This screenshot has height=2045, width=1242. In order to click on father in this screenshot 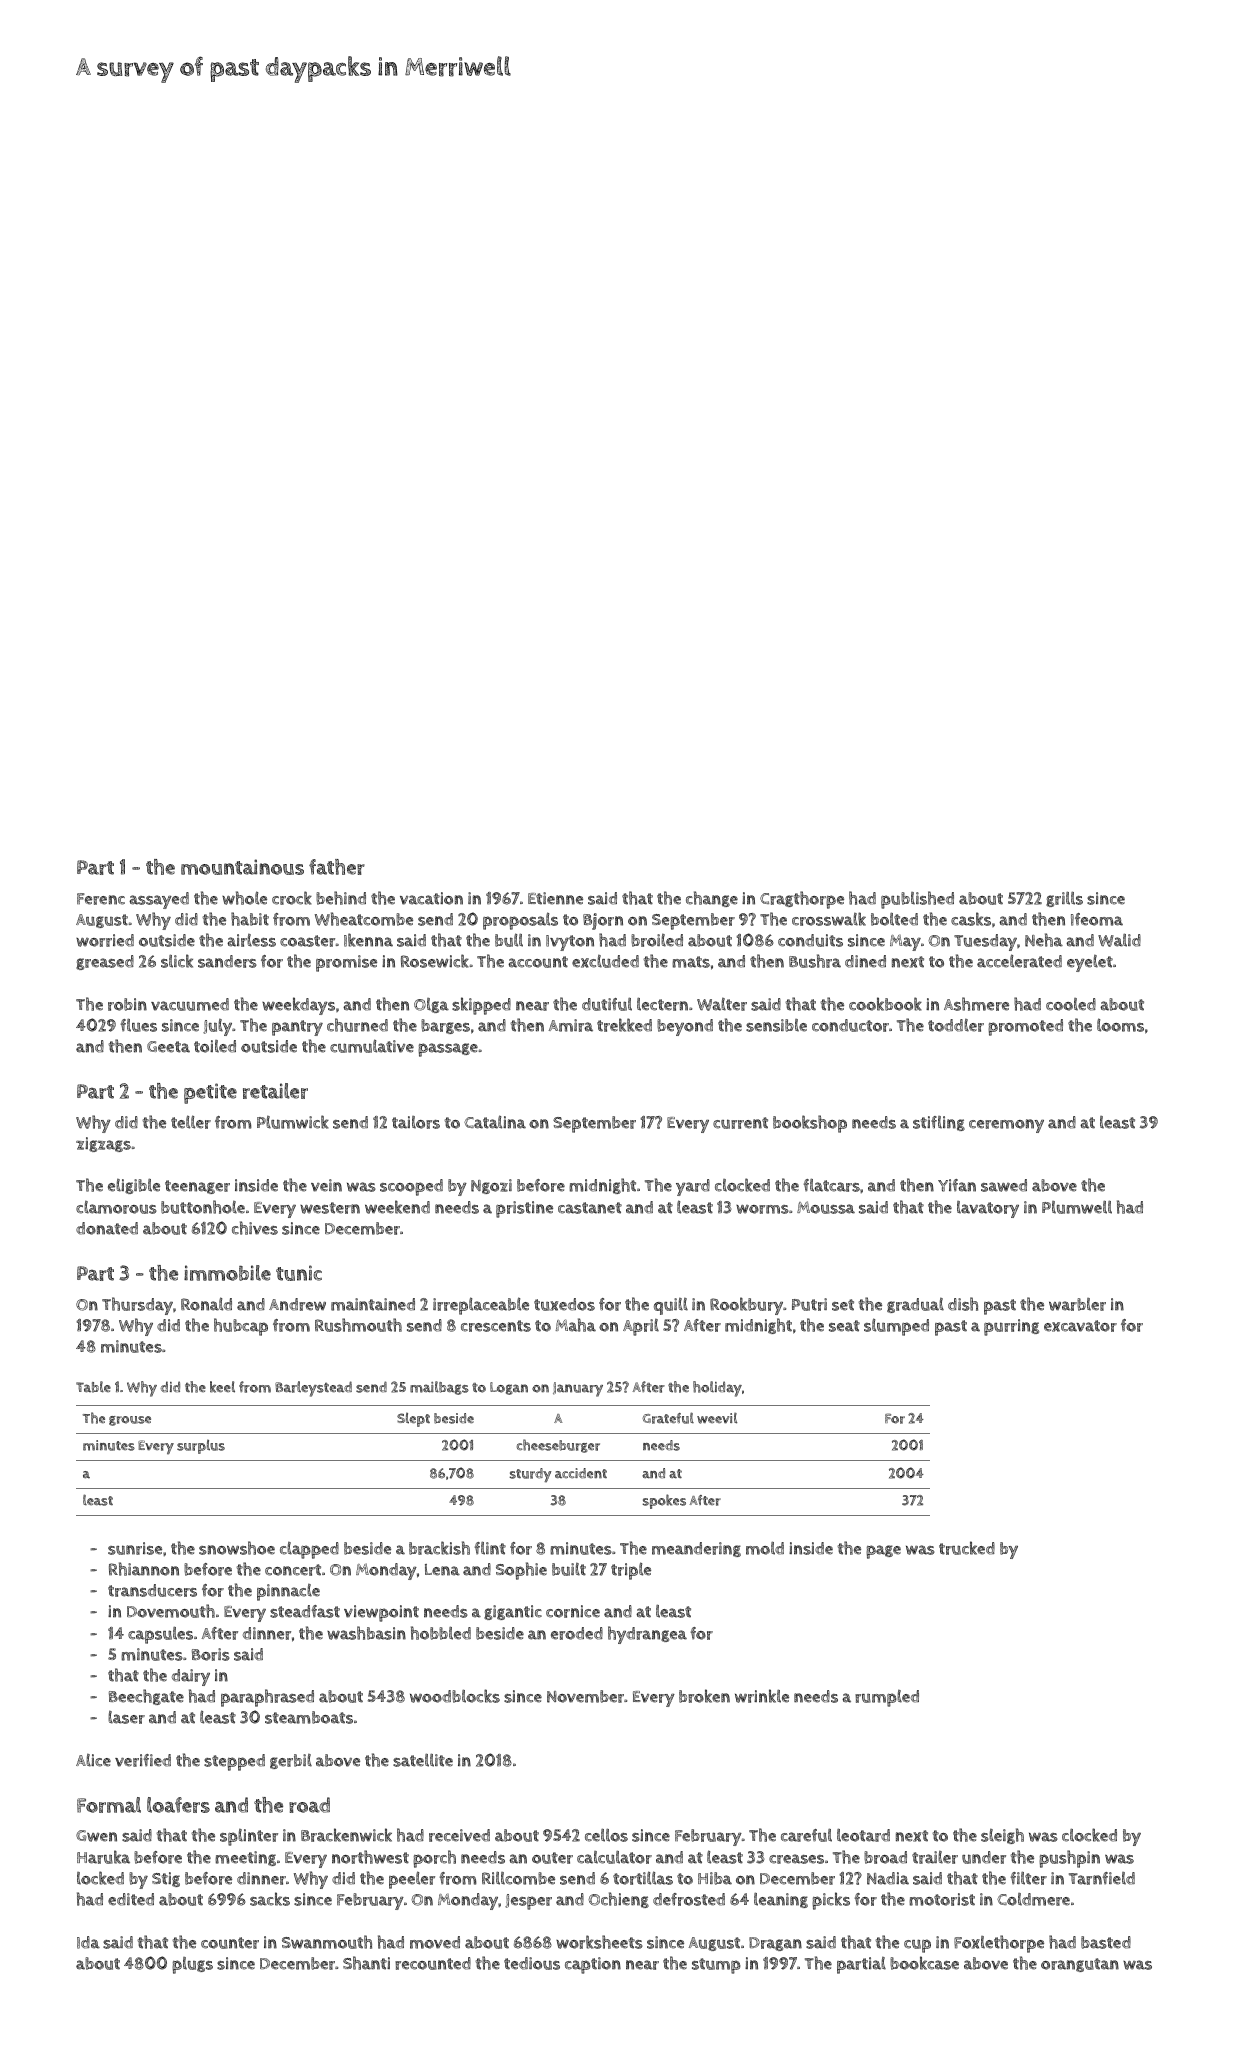, I will do `click(337, 867)`.
